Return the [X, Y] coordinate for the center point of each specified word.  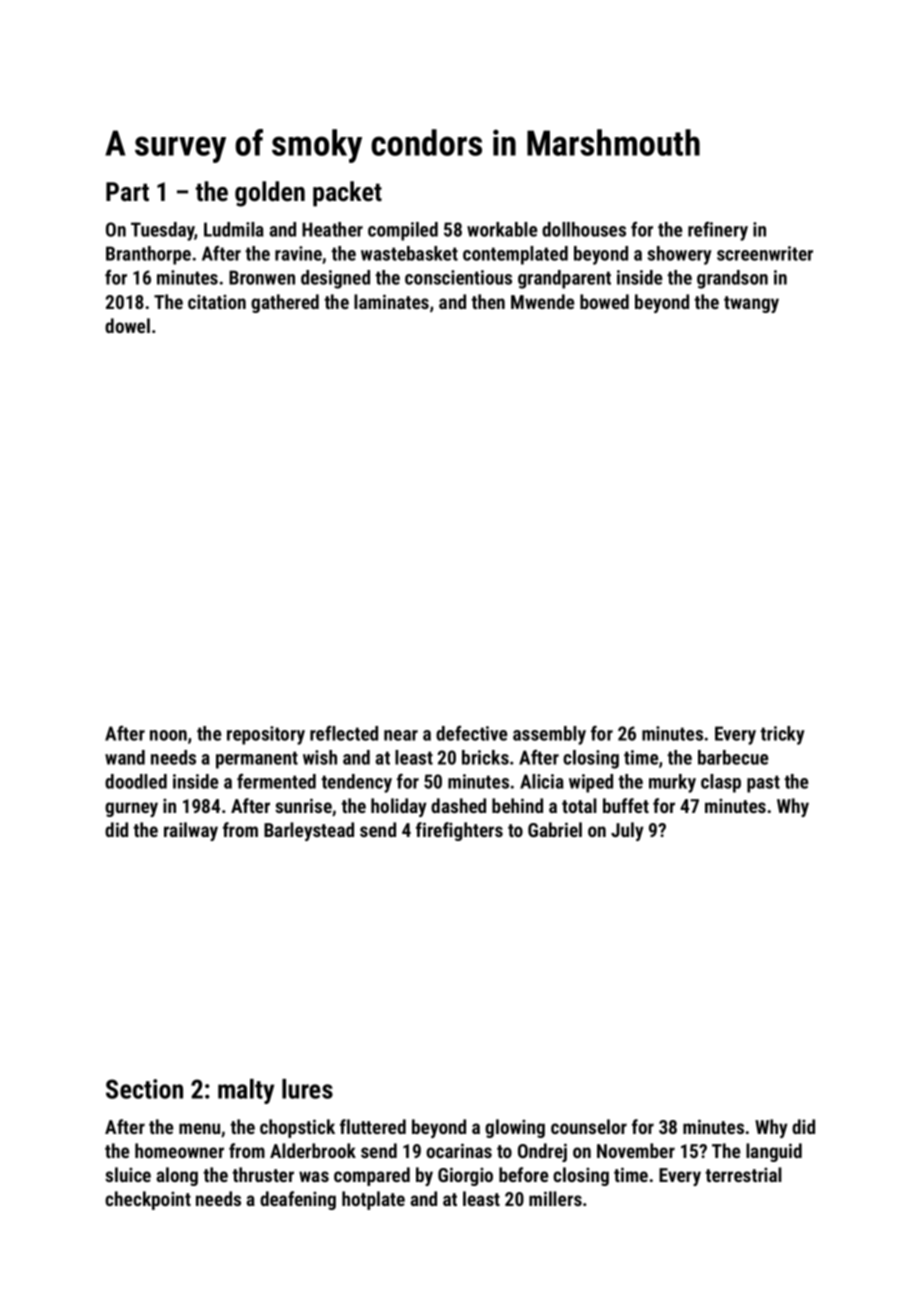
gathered [285, 303]
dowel [127, 325]
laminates [391, 301]
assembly [549, 735]
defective [471, 733]
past [763, 784]
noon [168, 735]
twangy [751, 304]
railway [191, 831]
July [627, 831]
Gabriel [555, 829]
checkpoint [148, 1200]
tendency [356, 783]
